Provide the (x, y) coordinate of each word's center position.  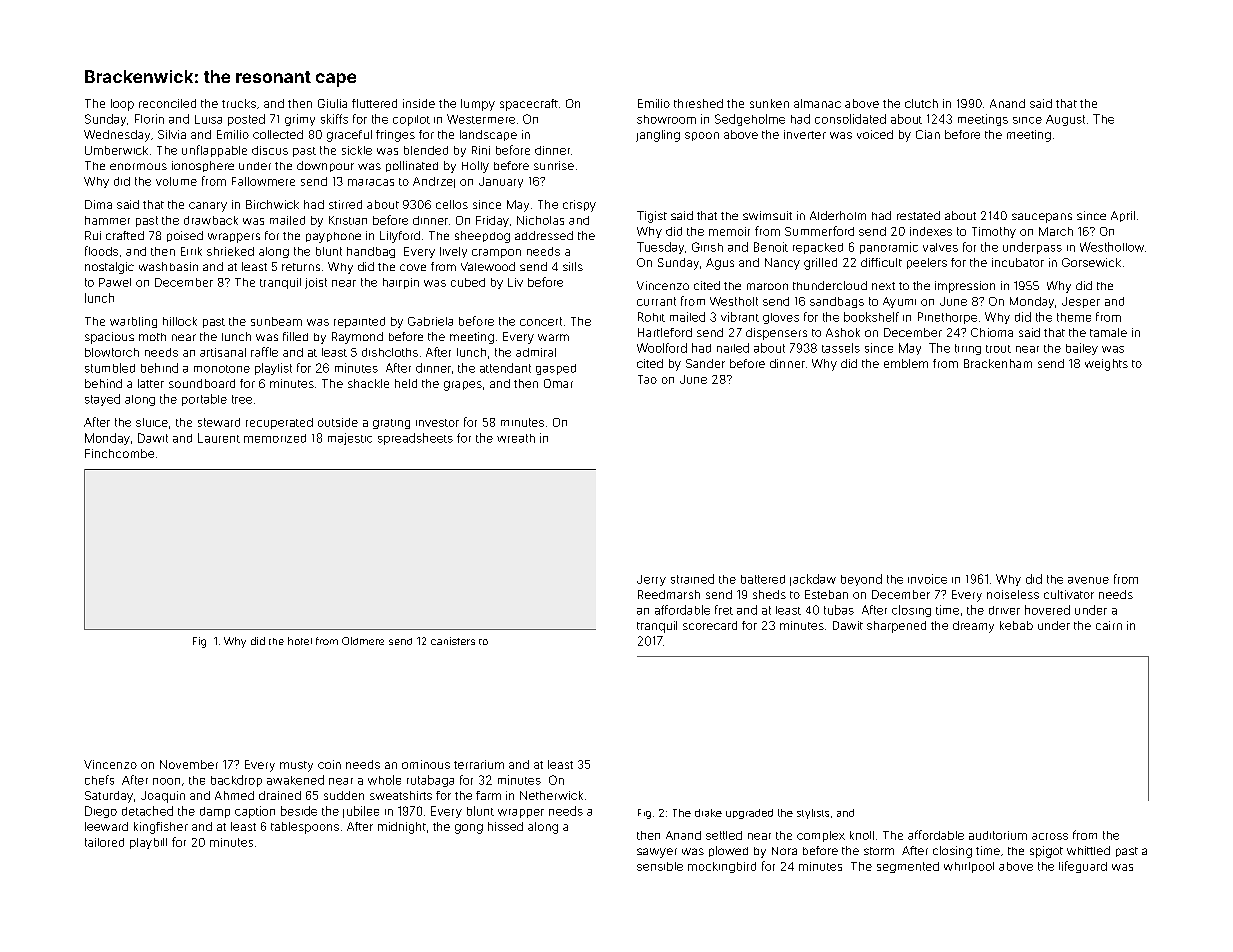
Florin (149, 119)
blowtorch (112, 352)
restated (918, 215)
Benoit (771, 247)
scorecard (710, 625)
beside (299, 811)
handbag (371, 252)
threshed (698, 103)
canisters (453, 641)
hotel (300, 641)
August (1065, 120)
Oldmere (363, 641)
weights (1106, 365)
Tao (647, 379)
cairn (1109, 625)
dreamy (973, 627)
